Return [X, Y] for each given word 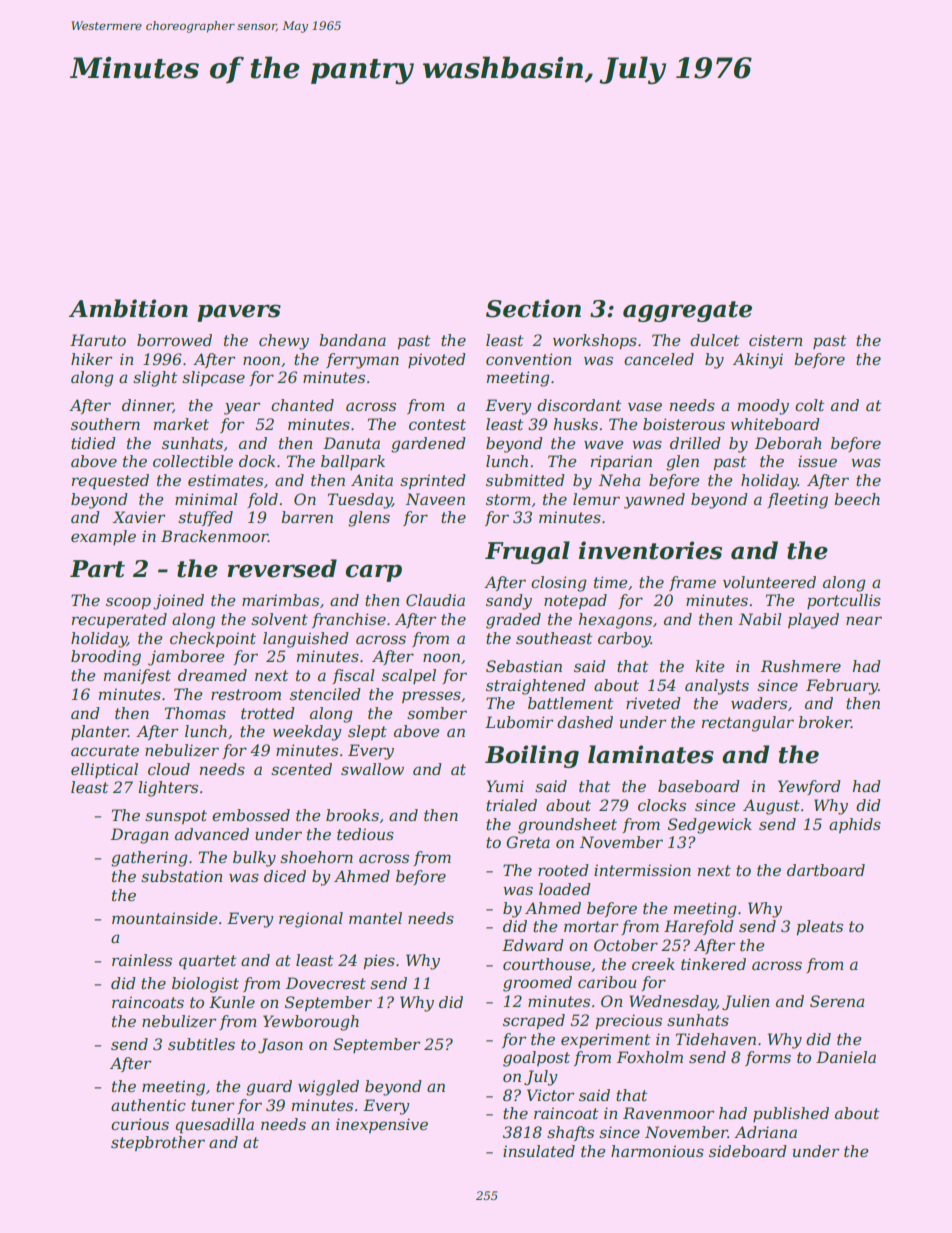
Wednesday [673, 1003]
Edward [533, 945]
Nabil [760, 619]
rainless [142, 960]
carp [373, 573]
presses [431, 697]
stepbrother [158, 1143]
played [813, 621]
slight [155, 379]
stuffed [205, 518]
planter [99, 732]
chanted [302, 405]
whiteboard [775, 424]
